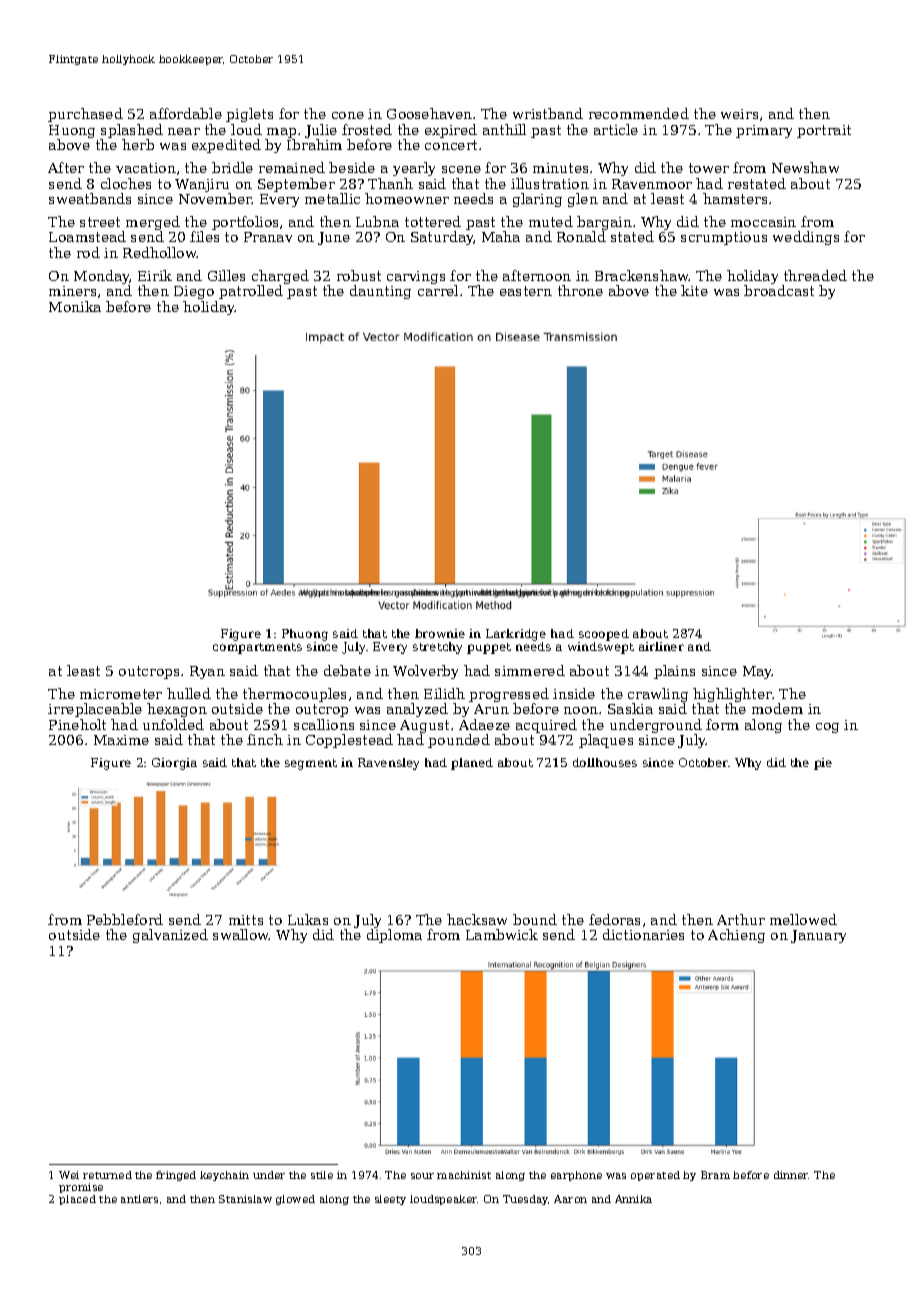  Describe the element at coordinates (433, 221) in the screenshot. I see `tottered` at that location.
